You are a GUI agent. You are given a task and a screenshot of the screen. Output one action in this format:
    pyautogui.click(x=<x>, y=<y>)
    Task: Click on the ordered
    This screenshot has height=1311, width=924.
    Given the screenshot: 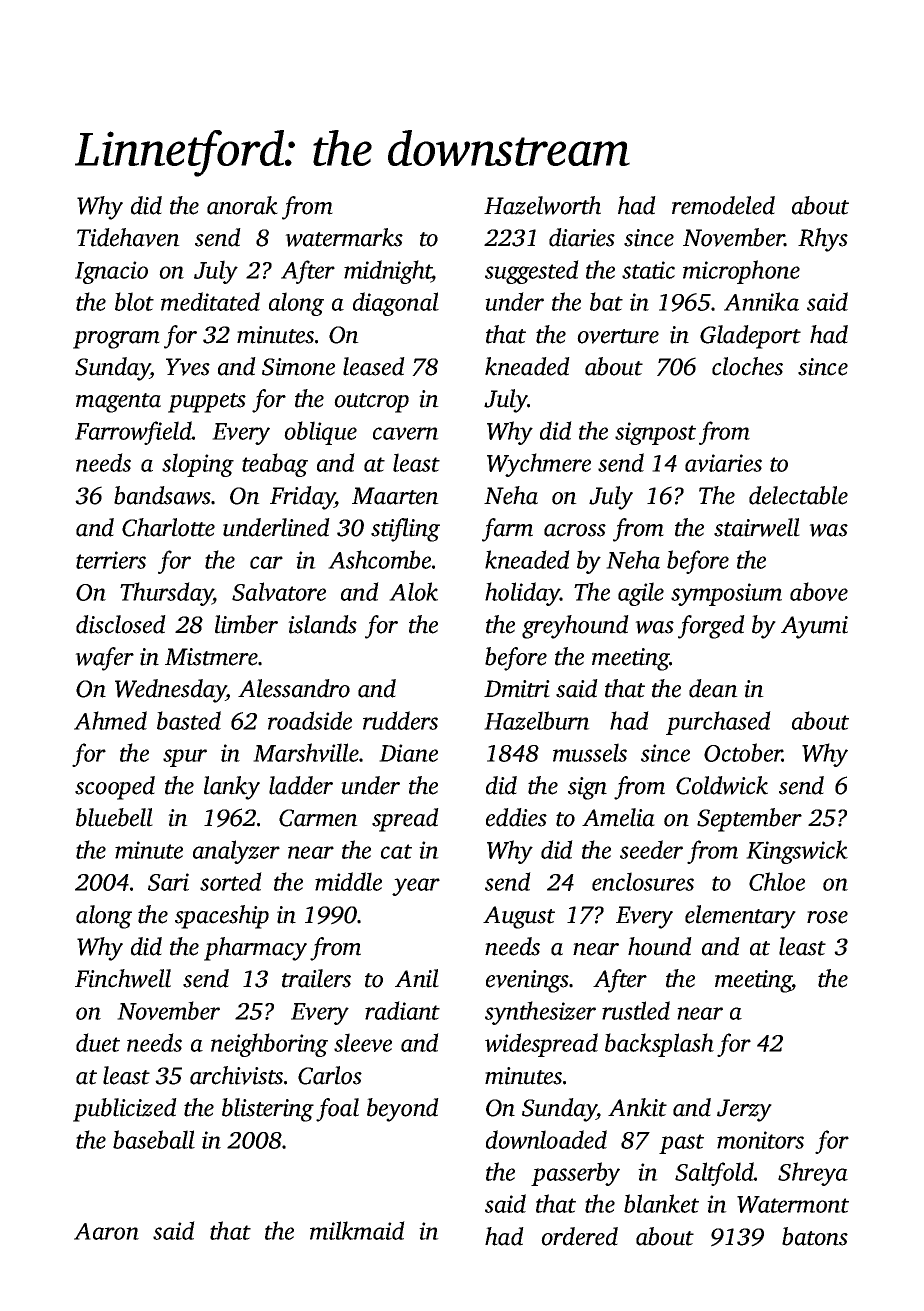 What is the action you would take?
    pyautogui.click(x=579, y=1236)
